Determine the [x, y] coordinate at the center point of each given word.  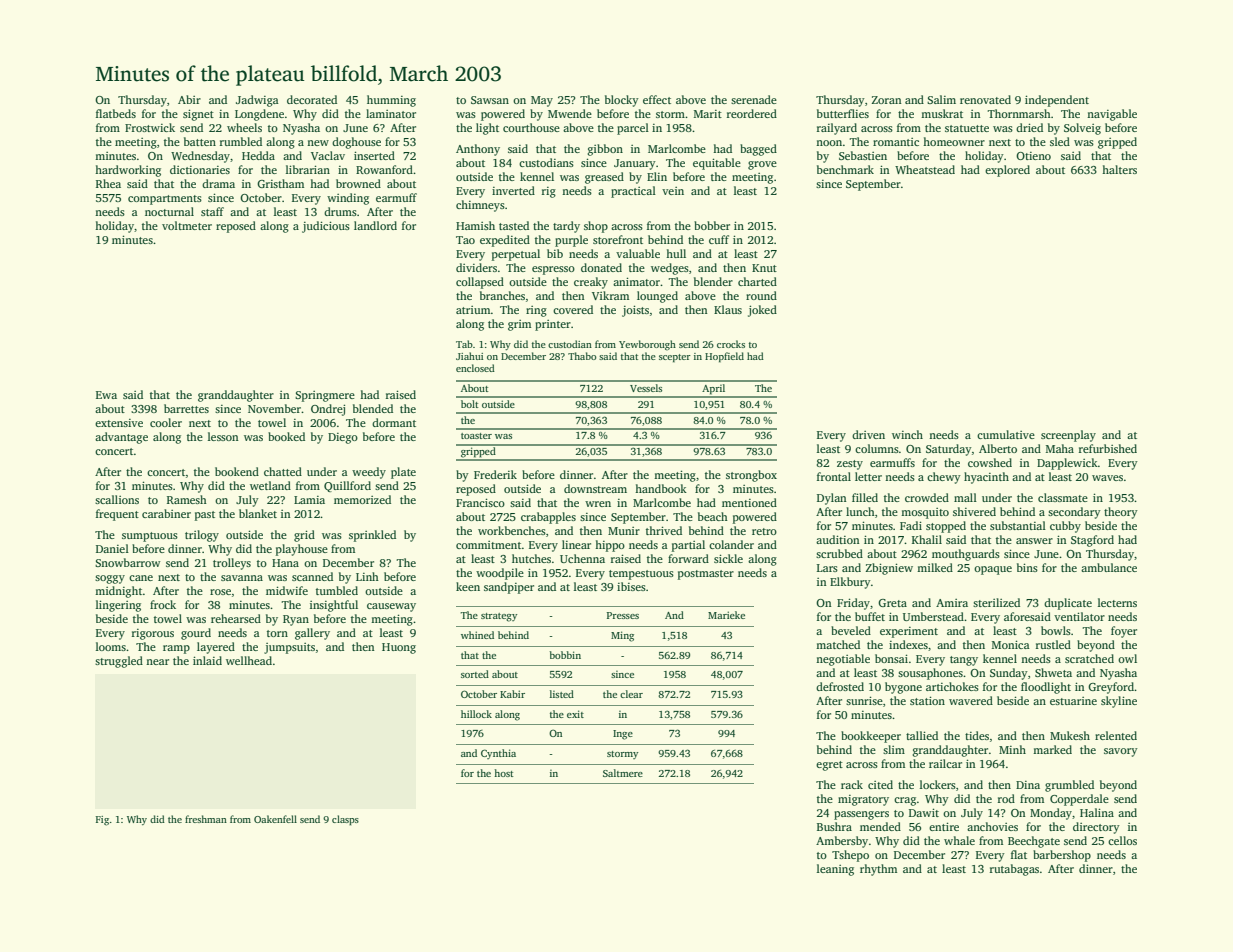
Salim [941, 99]
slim [894, 749]
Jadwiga [257, 101]
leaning [835, 870]
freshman [206, 819]
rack [852, 784]
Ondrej [328, 410]
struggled [119, 662]
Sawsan [490, 100]
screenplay [1068, 436]
